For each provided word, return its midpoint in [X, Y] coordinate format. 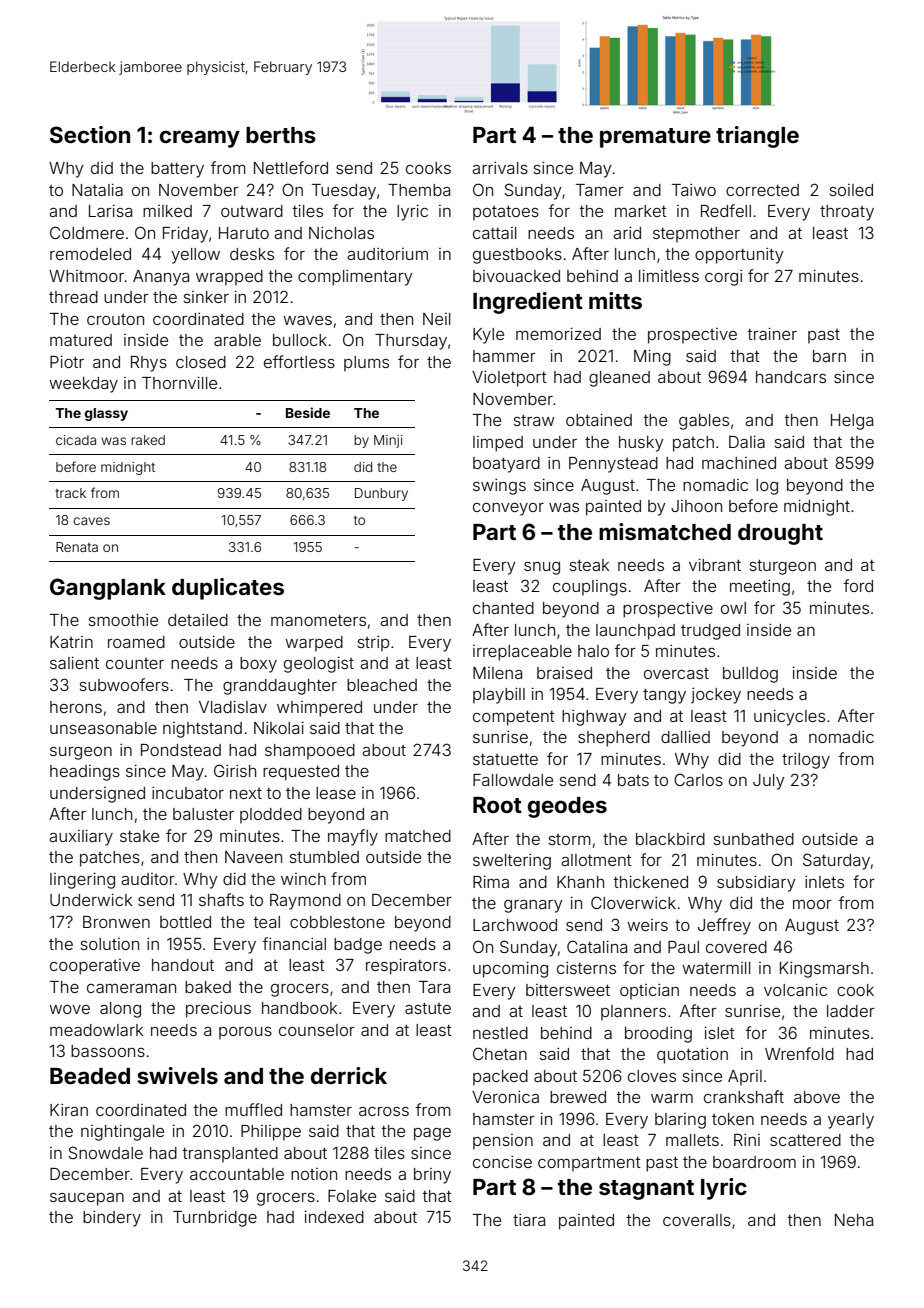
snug [542, 568]
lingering [82, 880]
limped [498, 444]
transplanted [230, 1155]
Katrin [71, 642]
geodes [567, 807]
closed [201, 362]
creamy [200, 139]
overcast [676, 673]
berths [281, 135]
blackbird [670, 839]
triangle [757, 137]
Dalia [747, 441]
